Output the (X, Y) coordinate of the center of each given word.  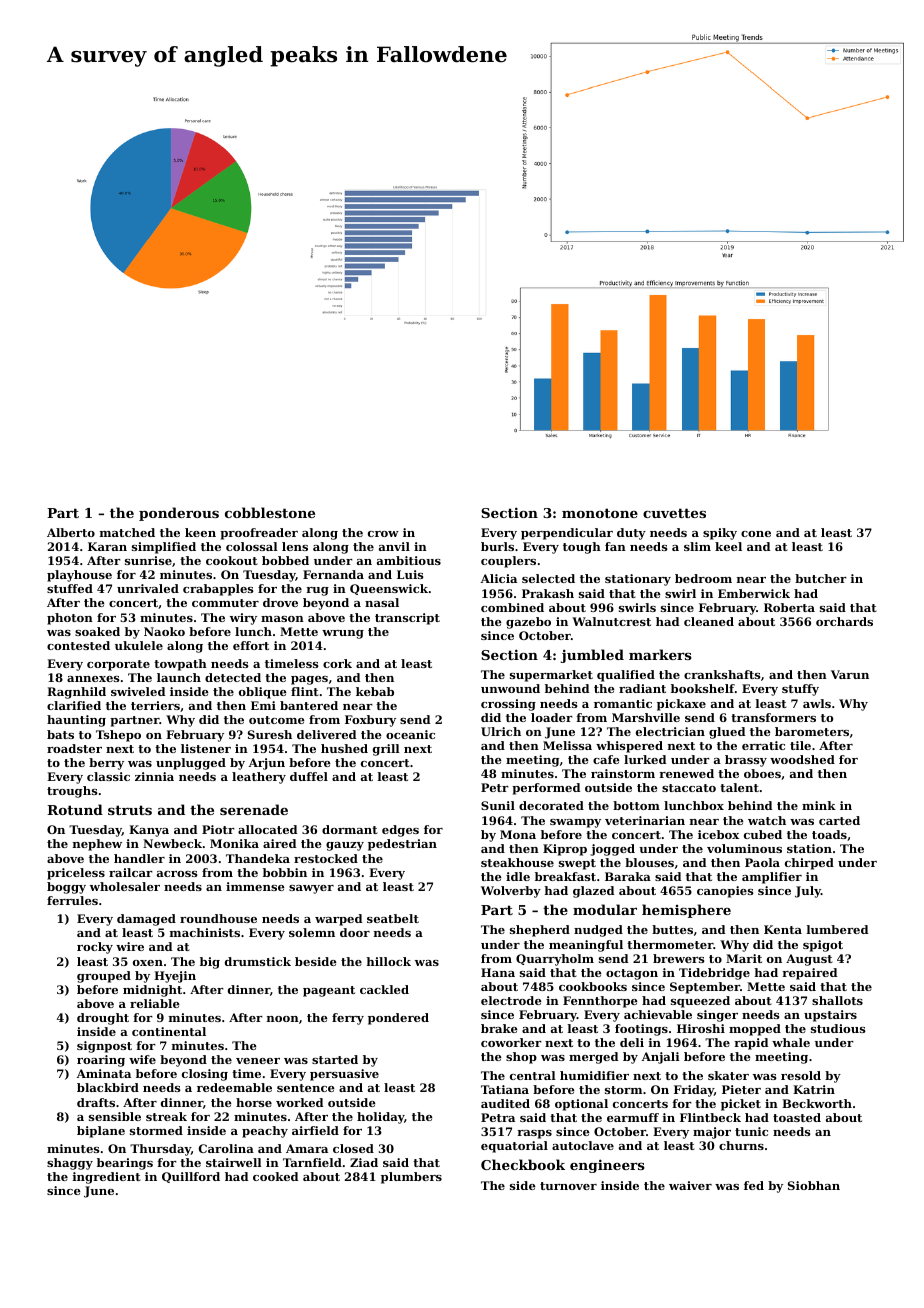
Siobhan (814, 1185)
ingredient (107, 1178)
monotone (600, 513)
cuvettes (674, 513)
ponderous (179, 514)
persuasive (344, 1075)
